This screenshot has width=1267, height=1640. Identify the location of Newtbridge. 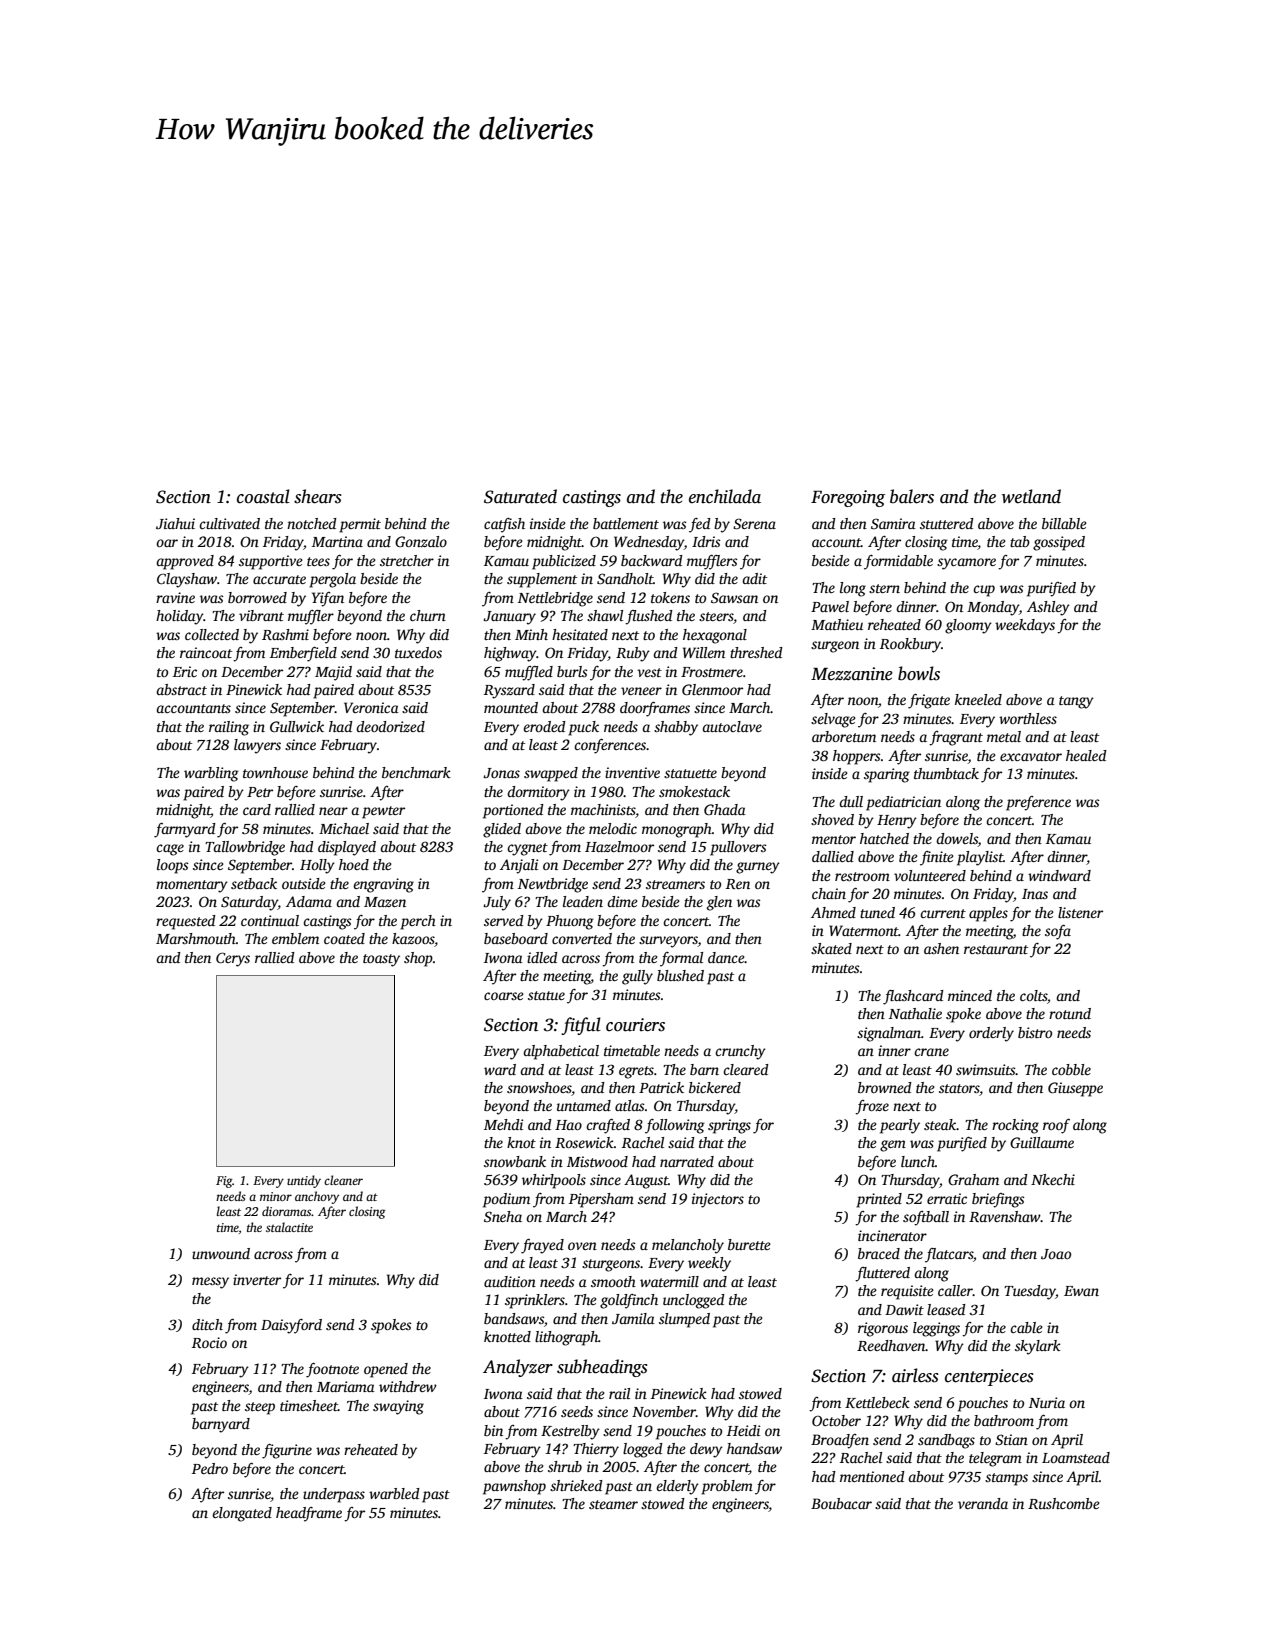
(553, 885).
